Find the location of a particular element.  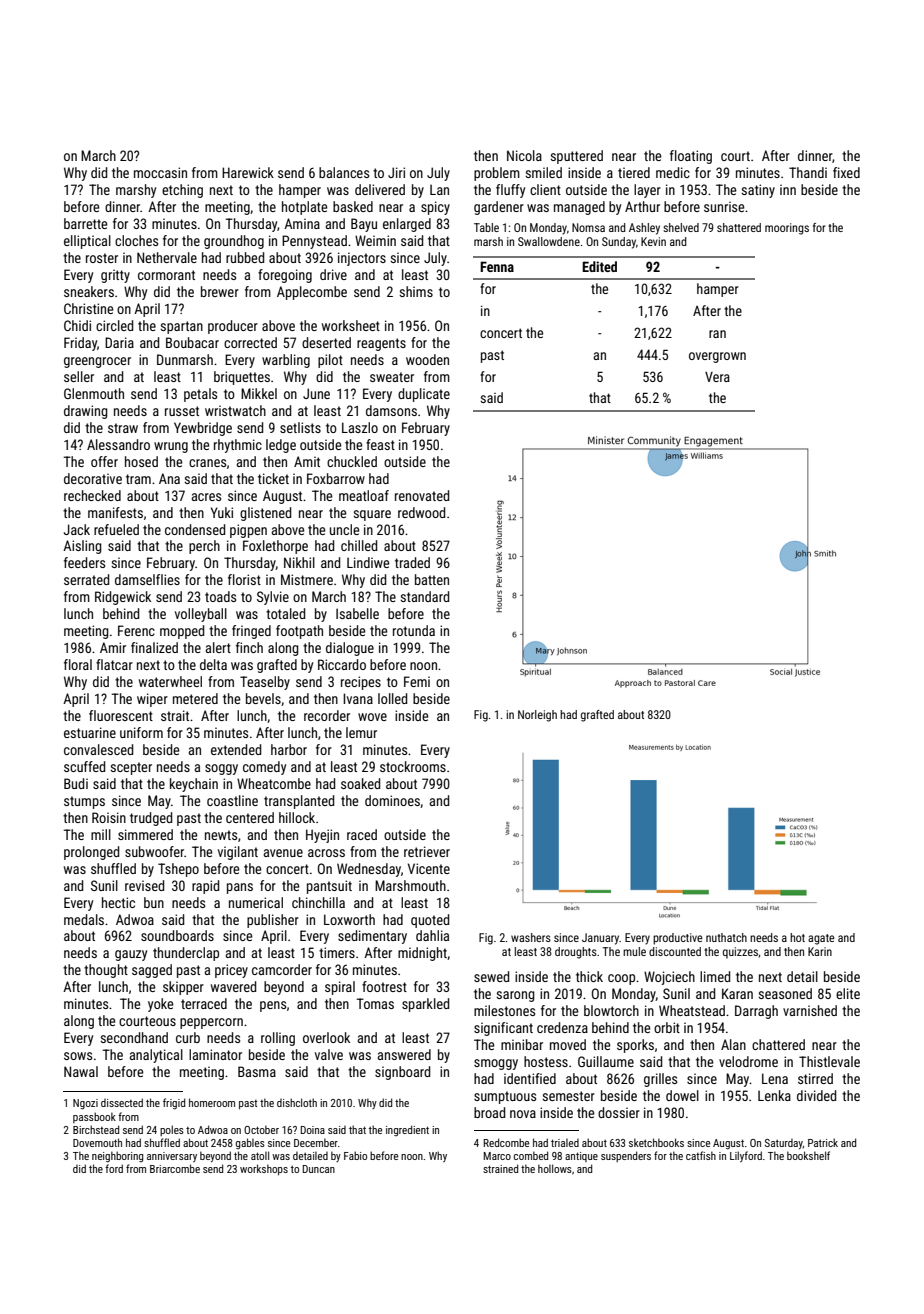

smoggy is located at coordinates (496, 1064).
